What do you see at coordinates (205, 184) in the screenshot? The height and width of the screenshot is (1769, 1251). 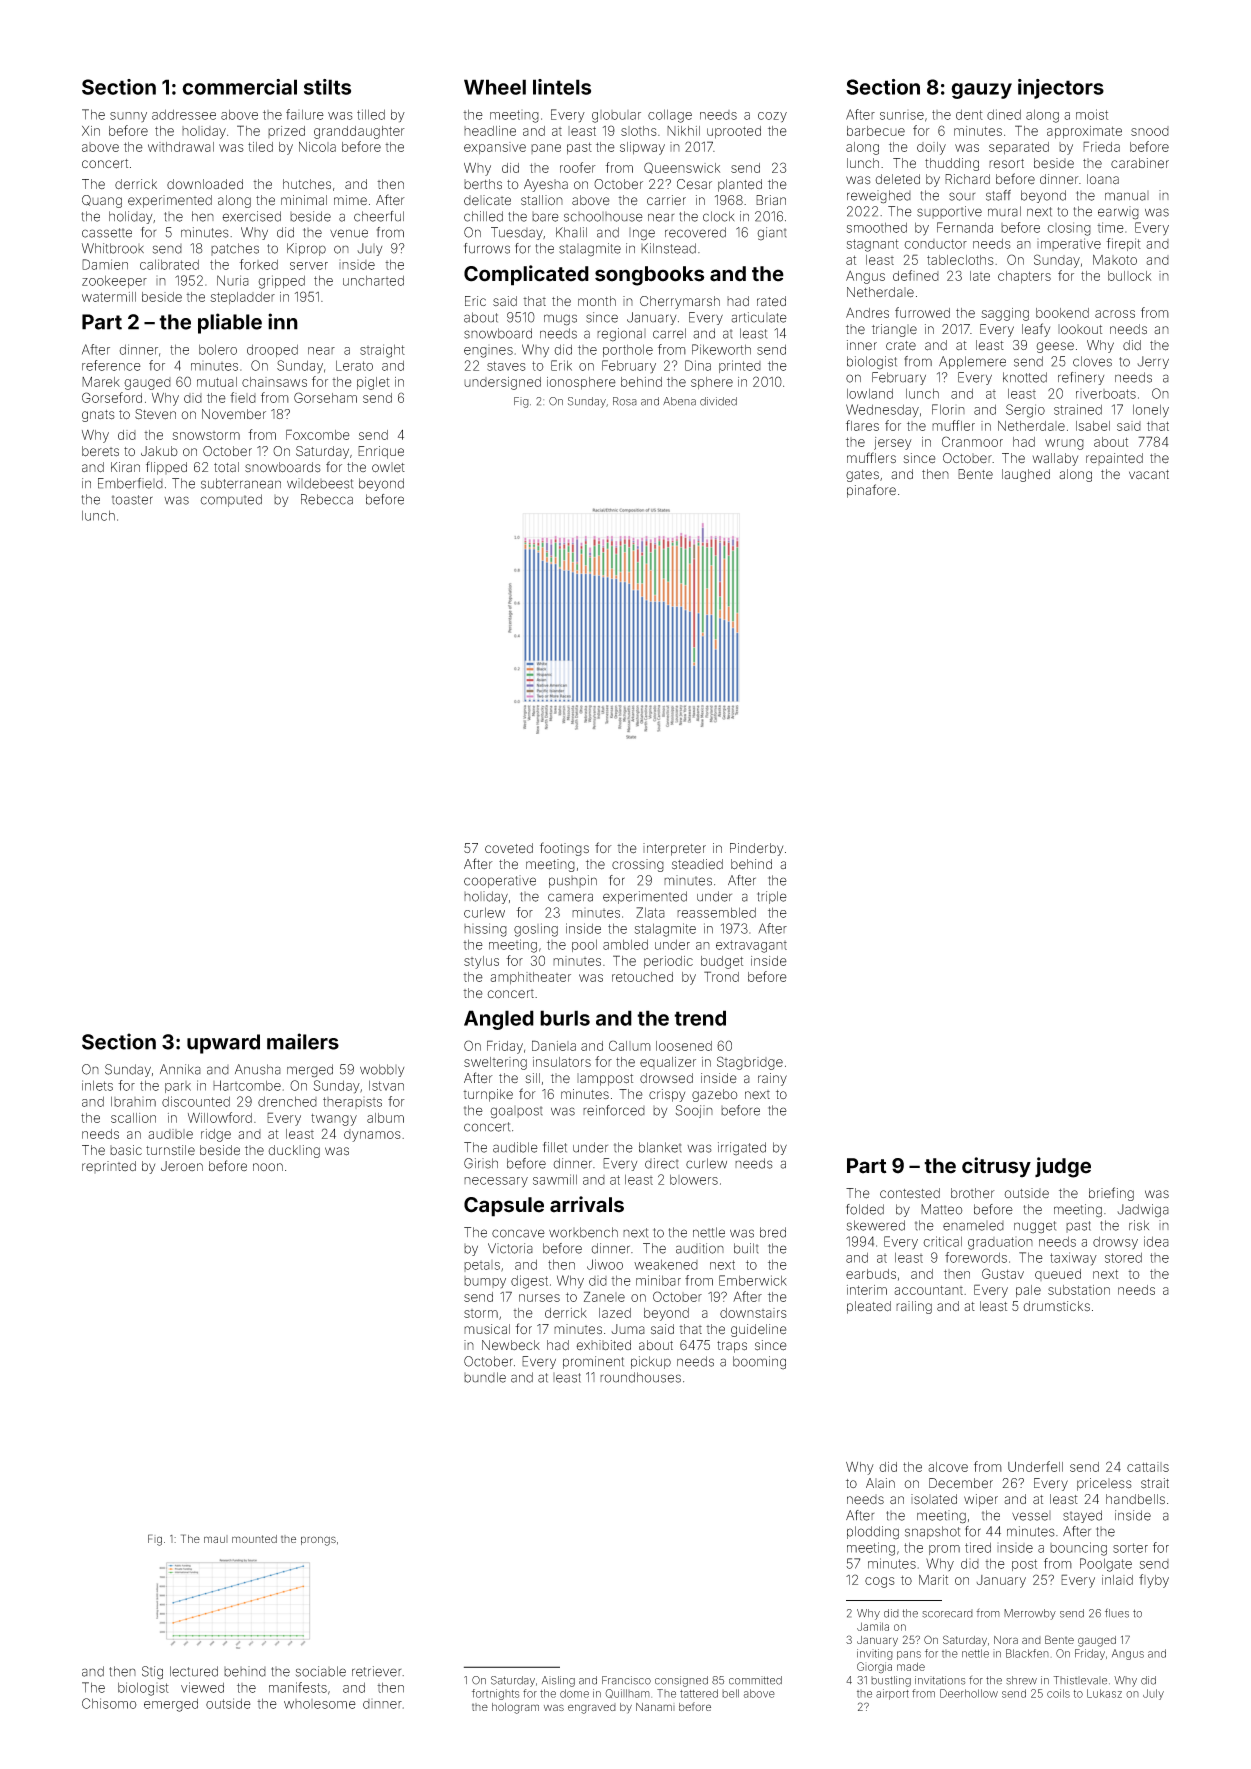 I see `downloaded` at bounding box center [205, 184].
